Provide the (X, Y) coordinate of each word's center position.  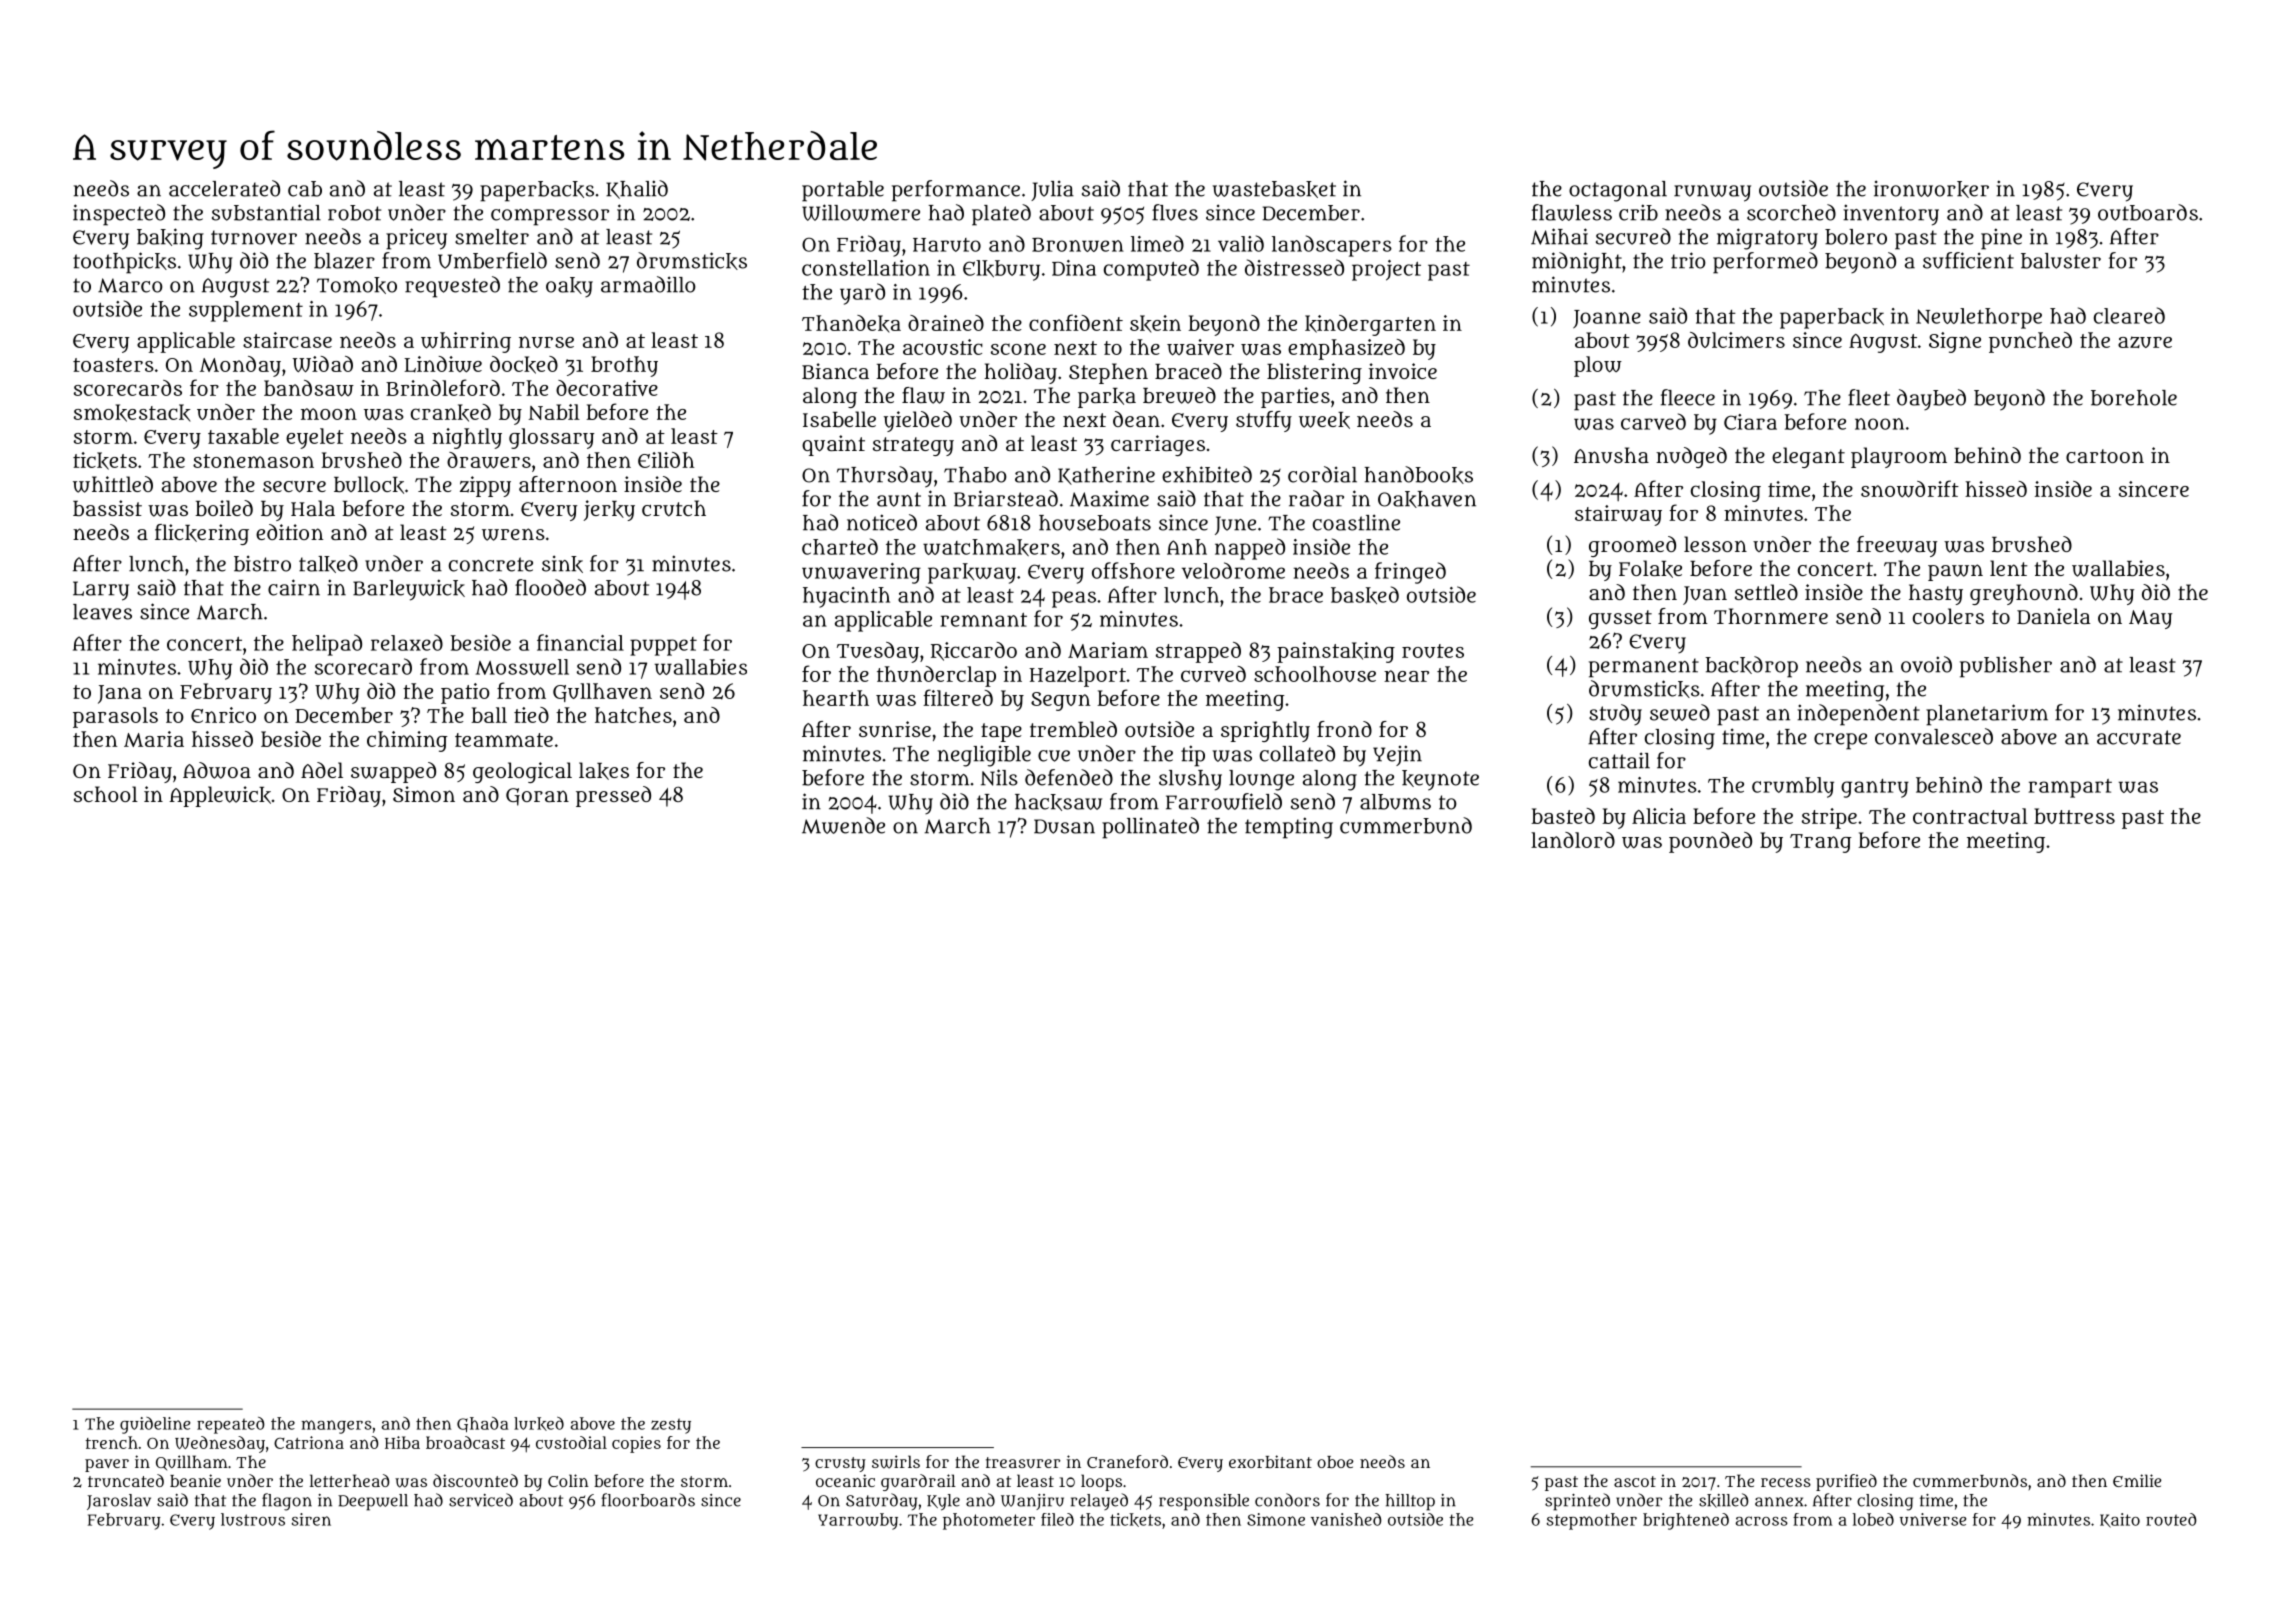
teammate (504, 740)
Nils (999, 777)
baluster (2061, 261)
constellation (866, 268)
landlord (1573, 840)
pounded (1710, 842)
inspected (119, 215)
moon (329, 414)
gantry (1875, 788)
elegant (1808, 457)
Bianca (835, 371)
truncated (126, 1480)
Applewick (220, 796)
